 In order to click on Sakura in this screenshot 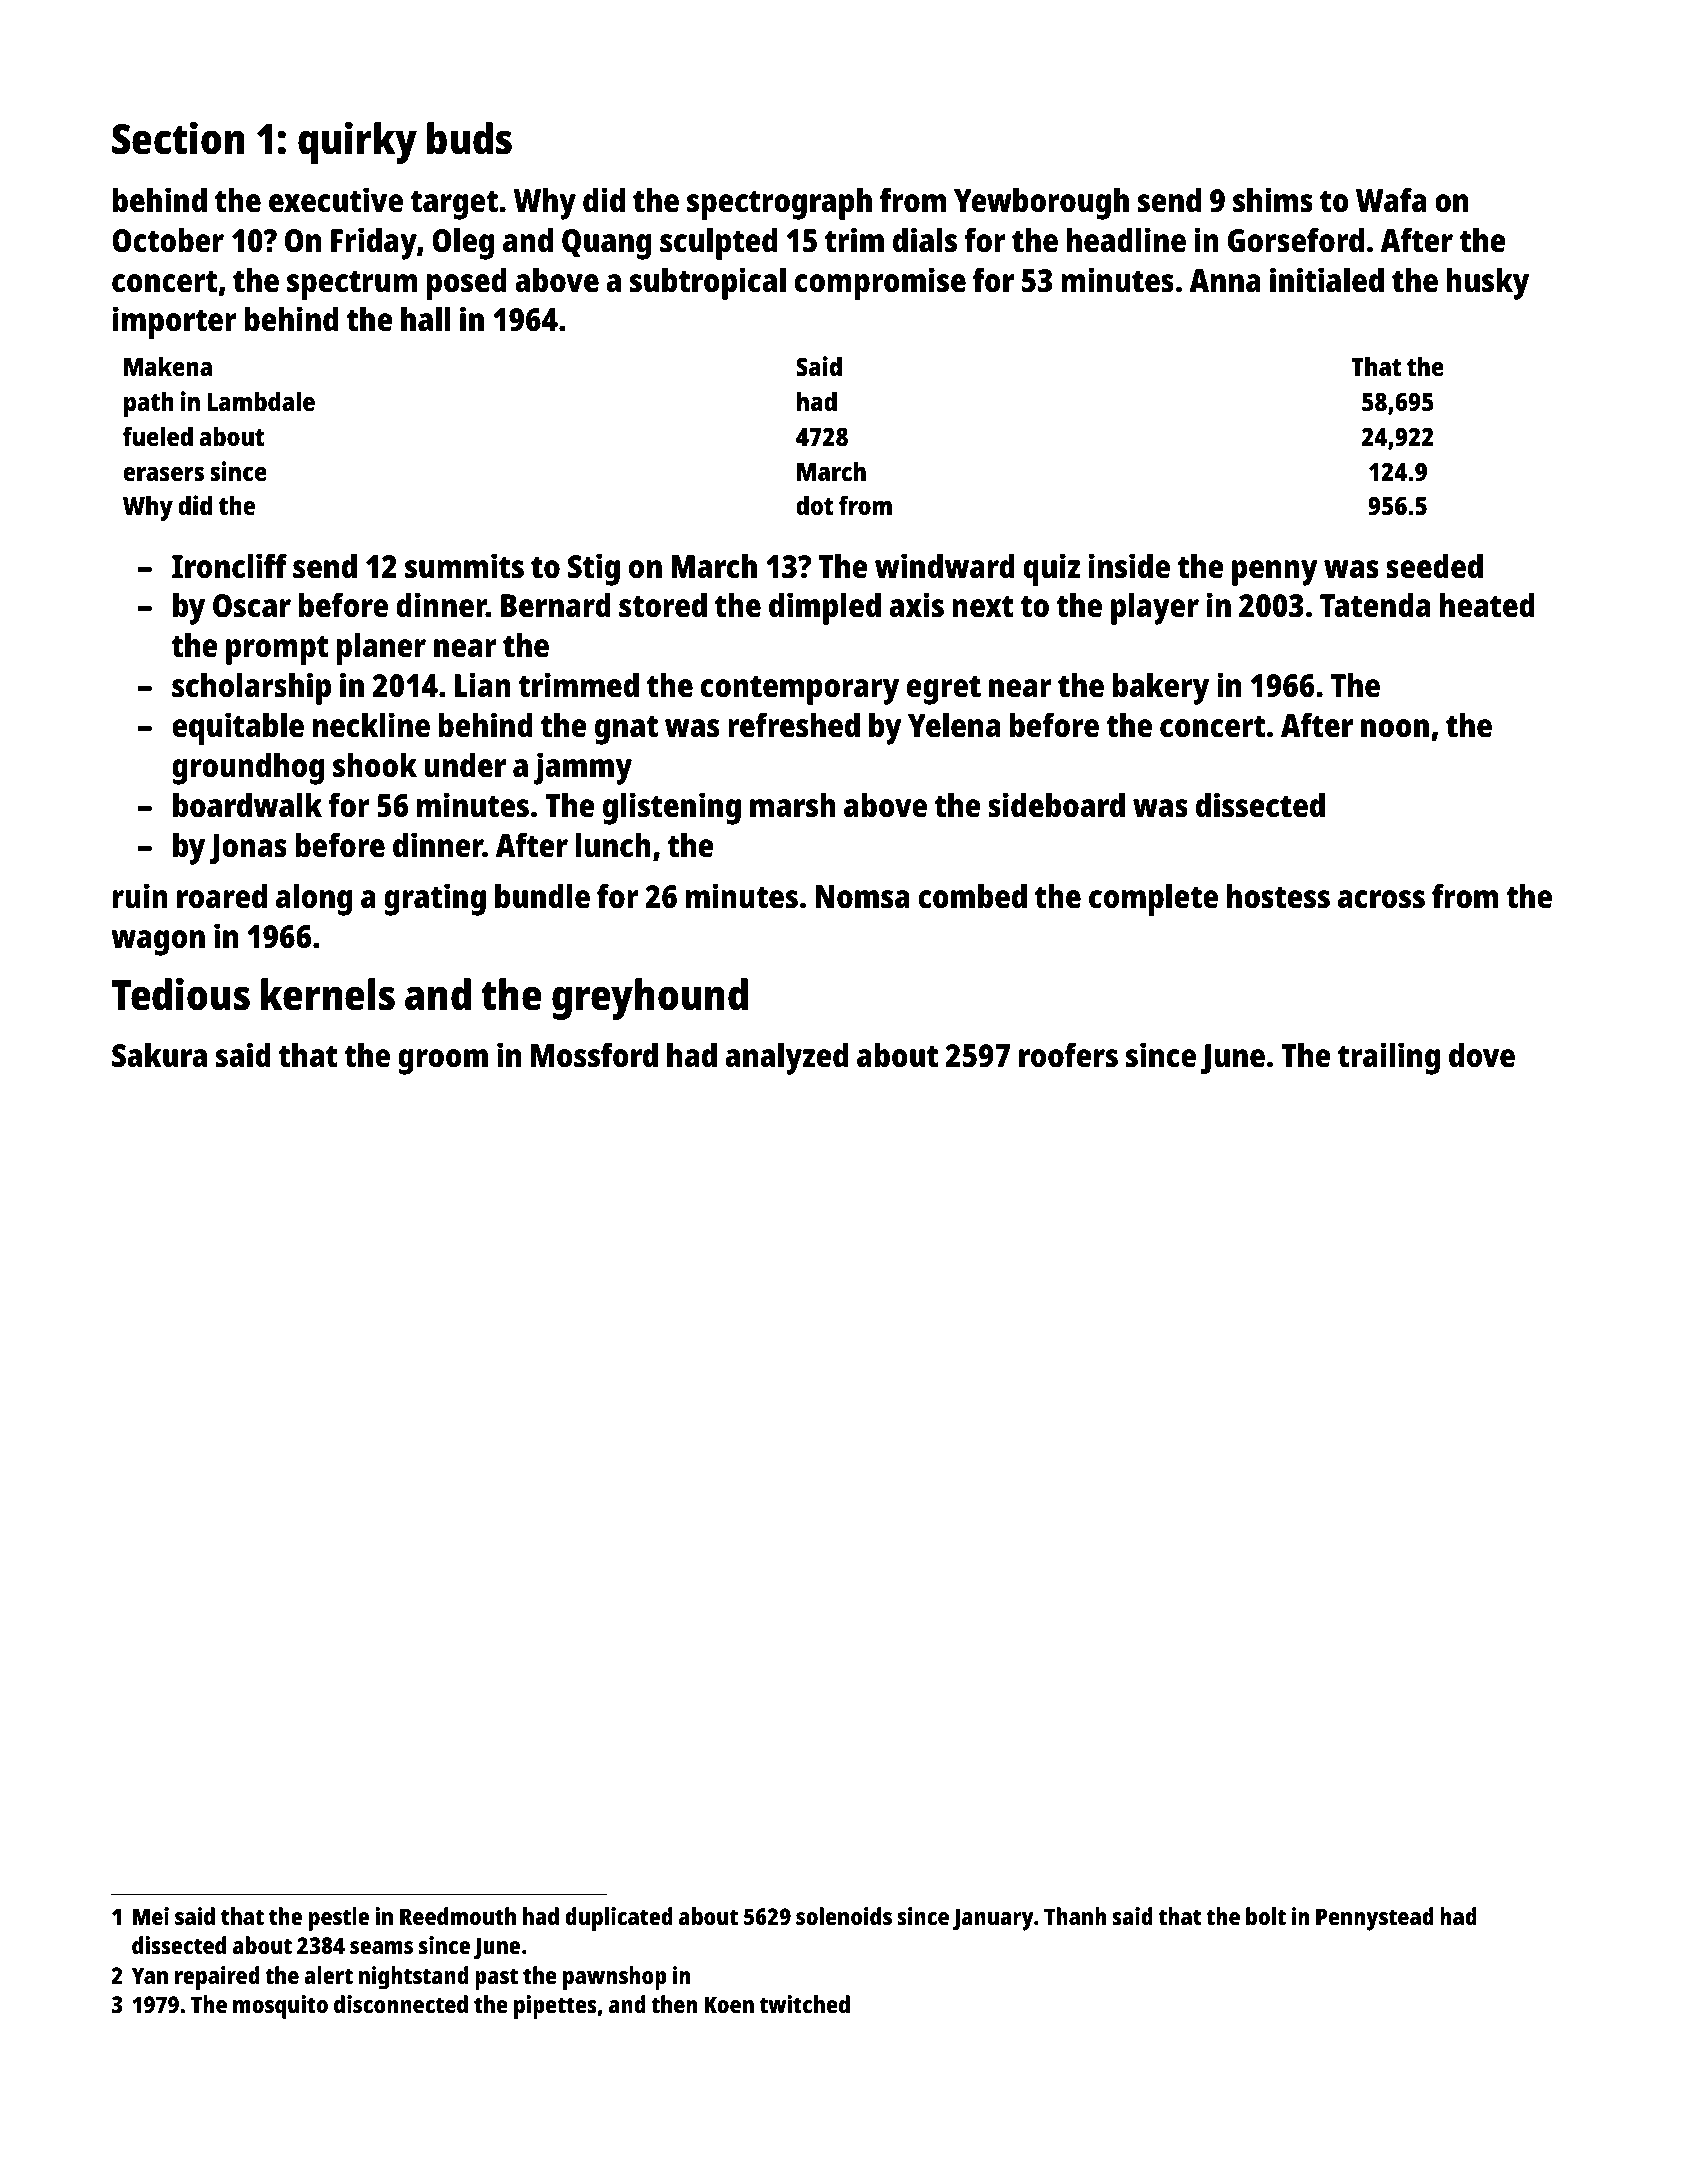, I will do `click(159, 1055)`.
